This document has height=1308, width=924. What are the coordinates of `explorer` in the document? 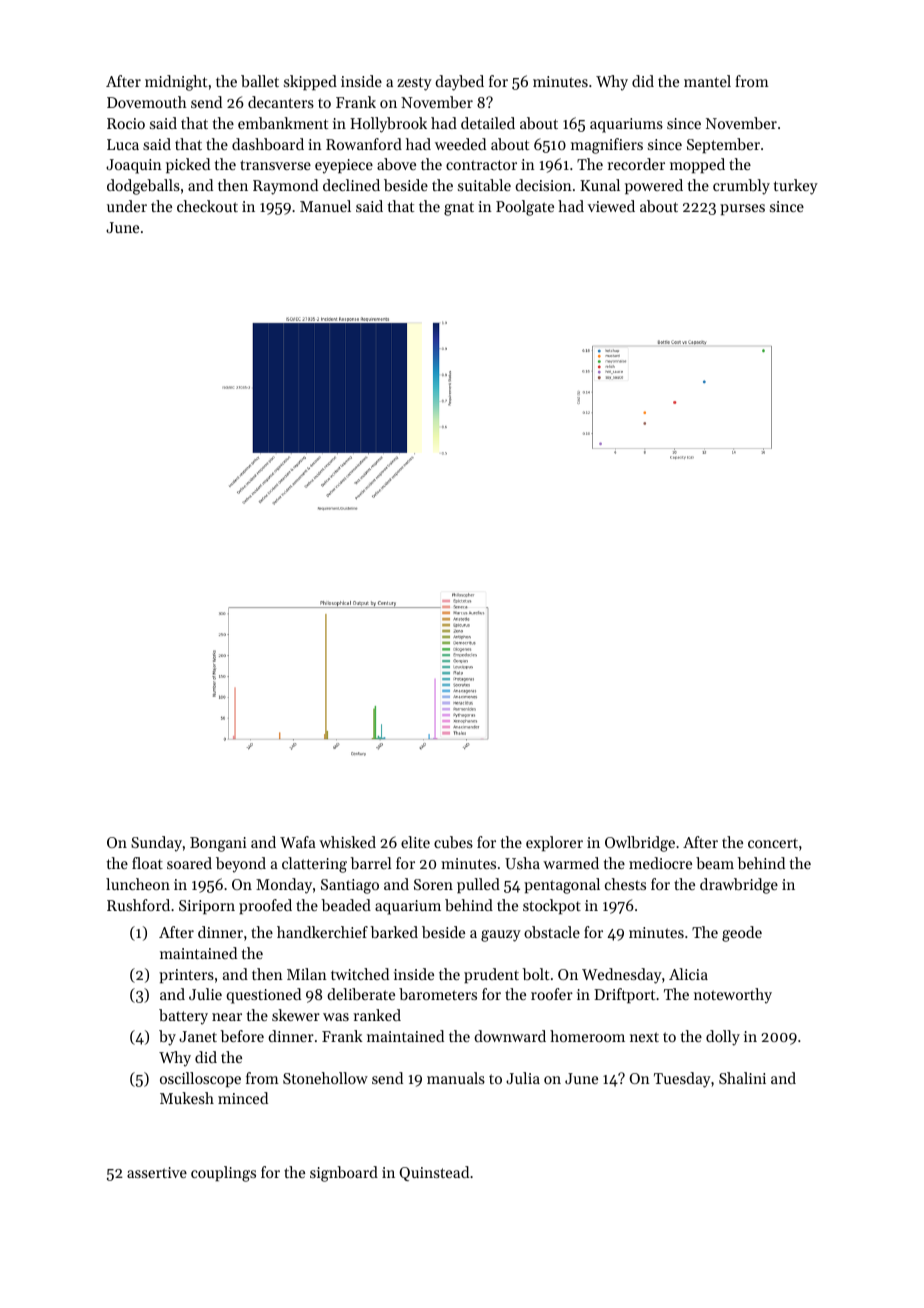 It's located at (554, 843).
